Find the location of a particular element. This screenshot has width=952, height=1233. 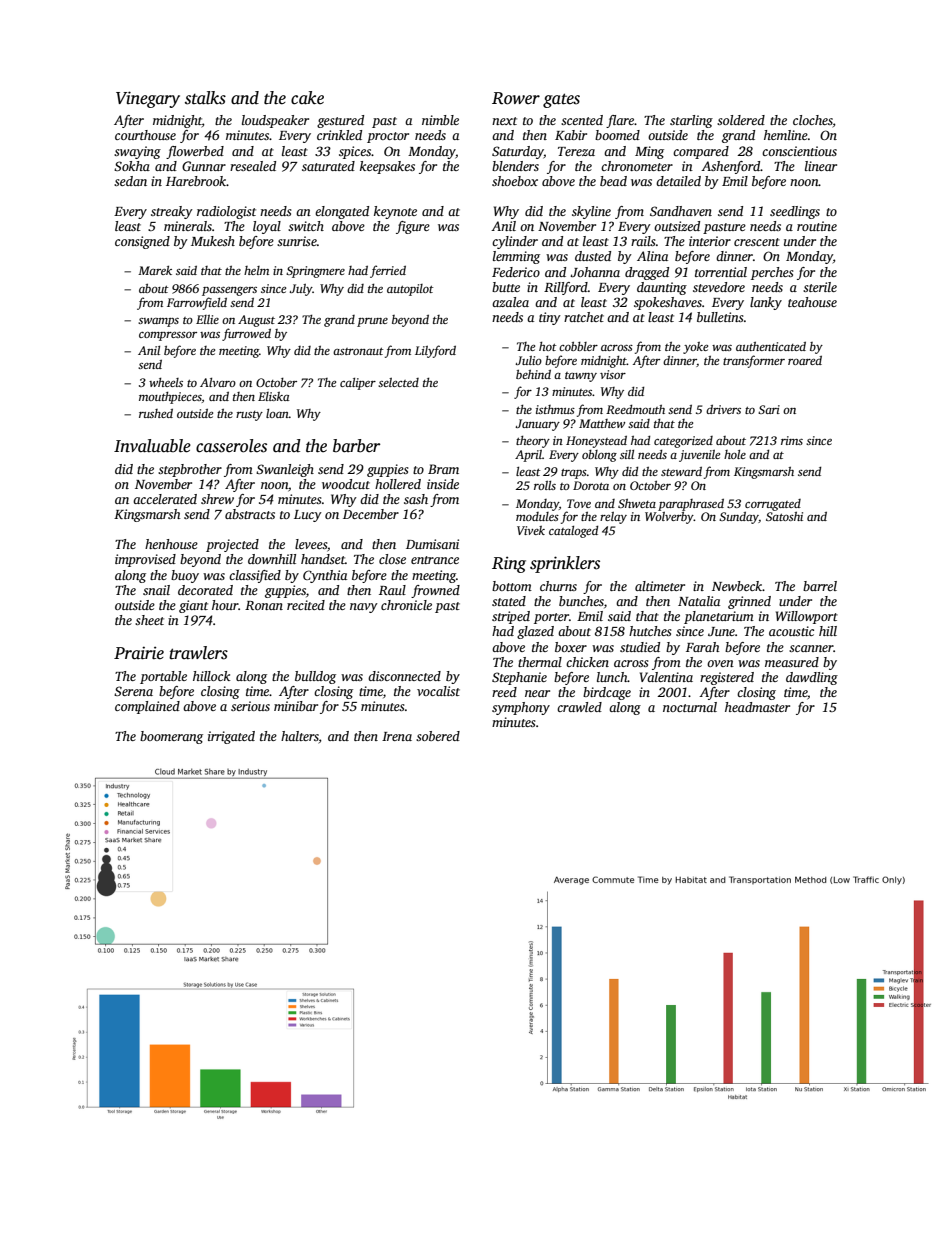

acoustic is located at coordinates (791, 631).
